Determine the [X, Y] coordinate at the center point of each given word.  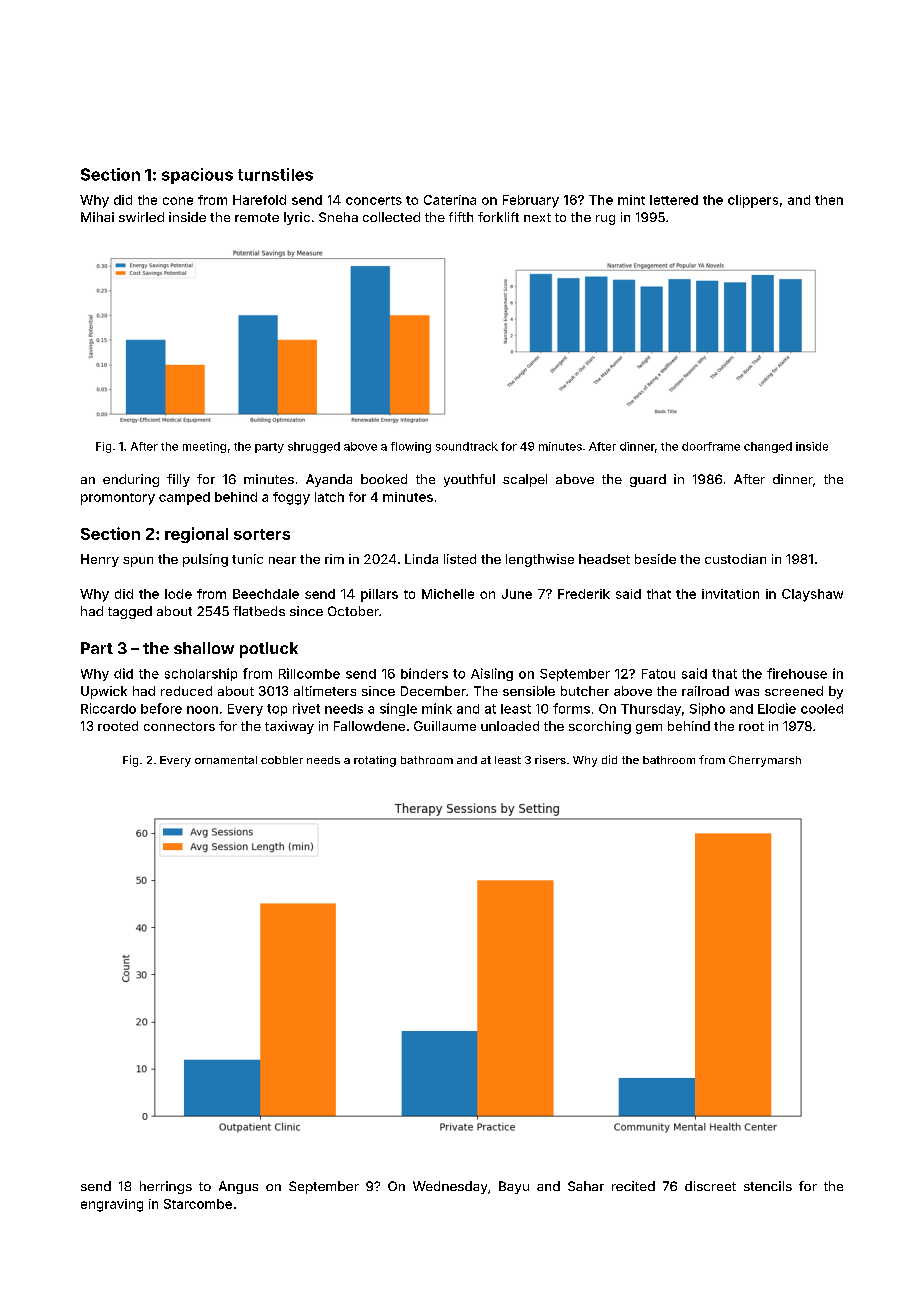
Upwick [104, 692]
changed [768, 447]
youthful [469, 480]
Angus [238, 1187]
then [829, 200]
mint [631, 200]
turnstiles [275, 174]
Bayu [514, 1187]
